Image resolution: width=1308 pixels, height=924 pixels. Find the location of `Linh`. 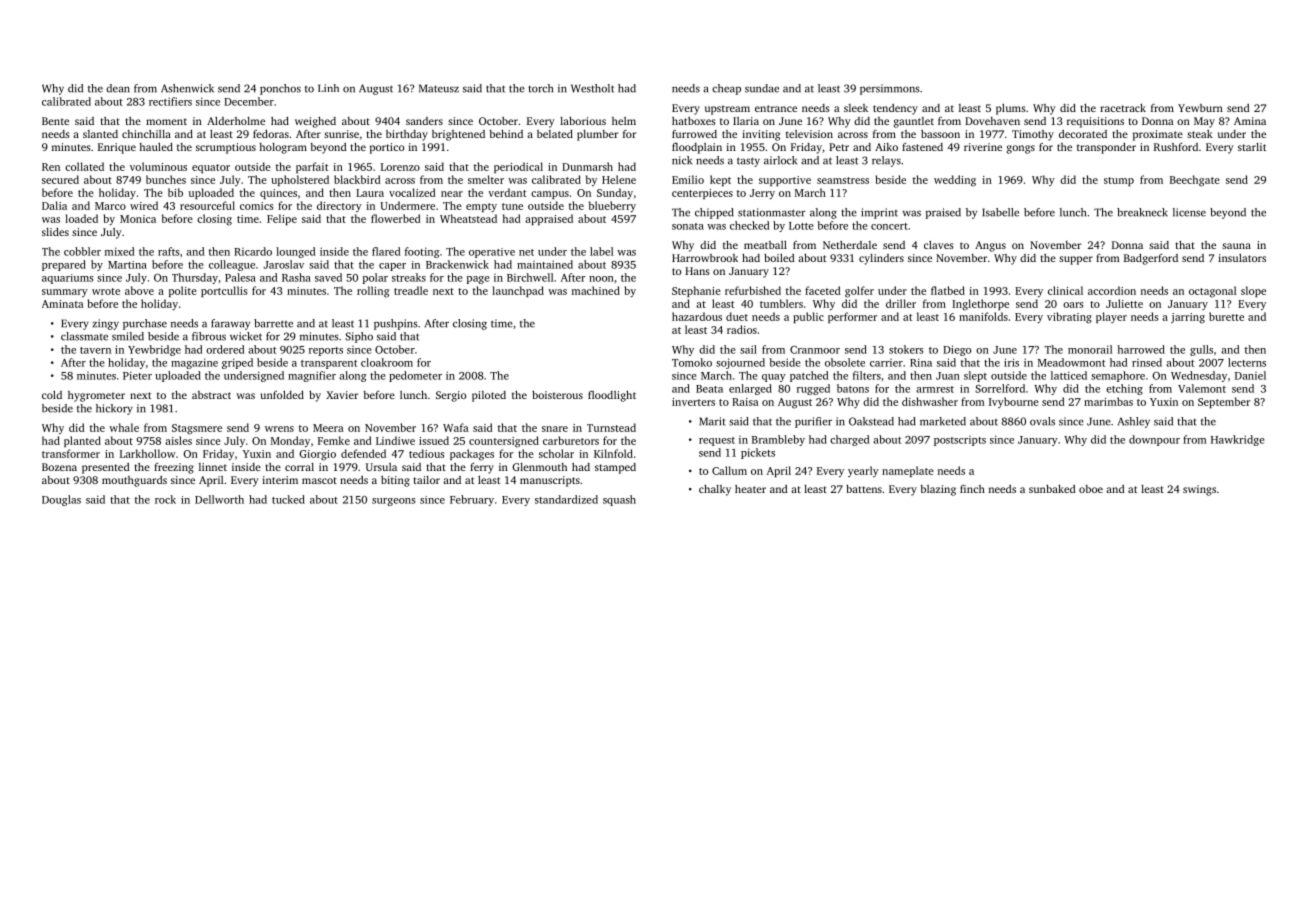

Linh is located at coordinates (328, 88).
